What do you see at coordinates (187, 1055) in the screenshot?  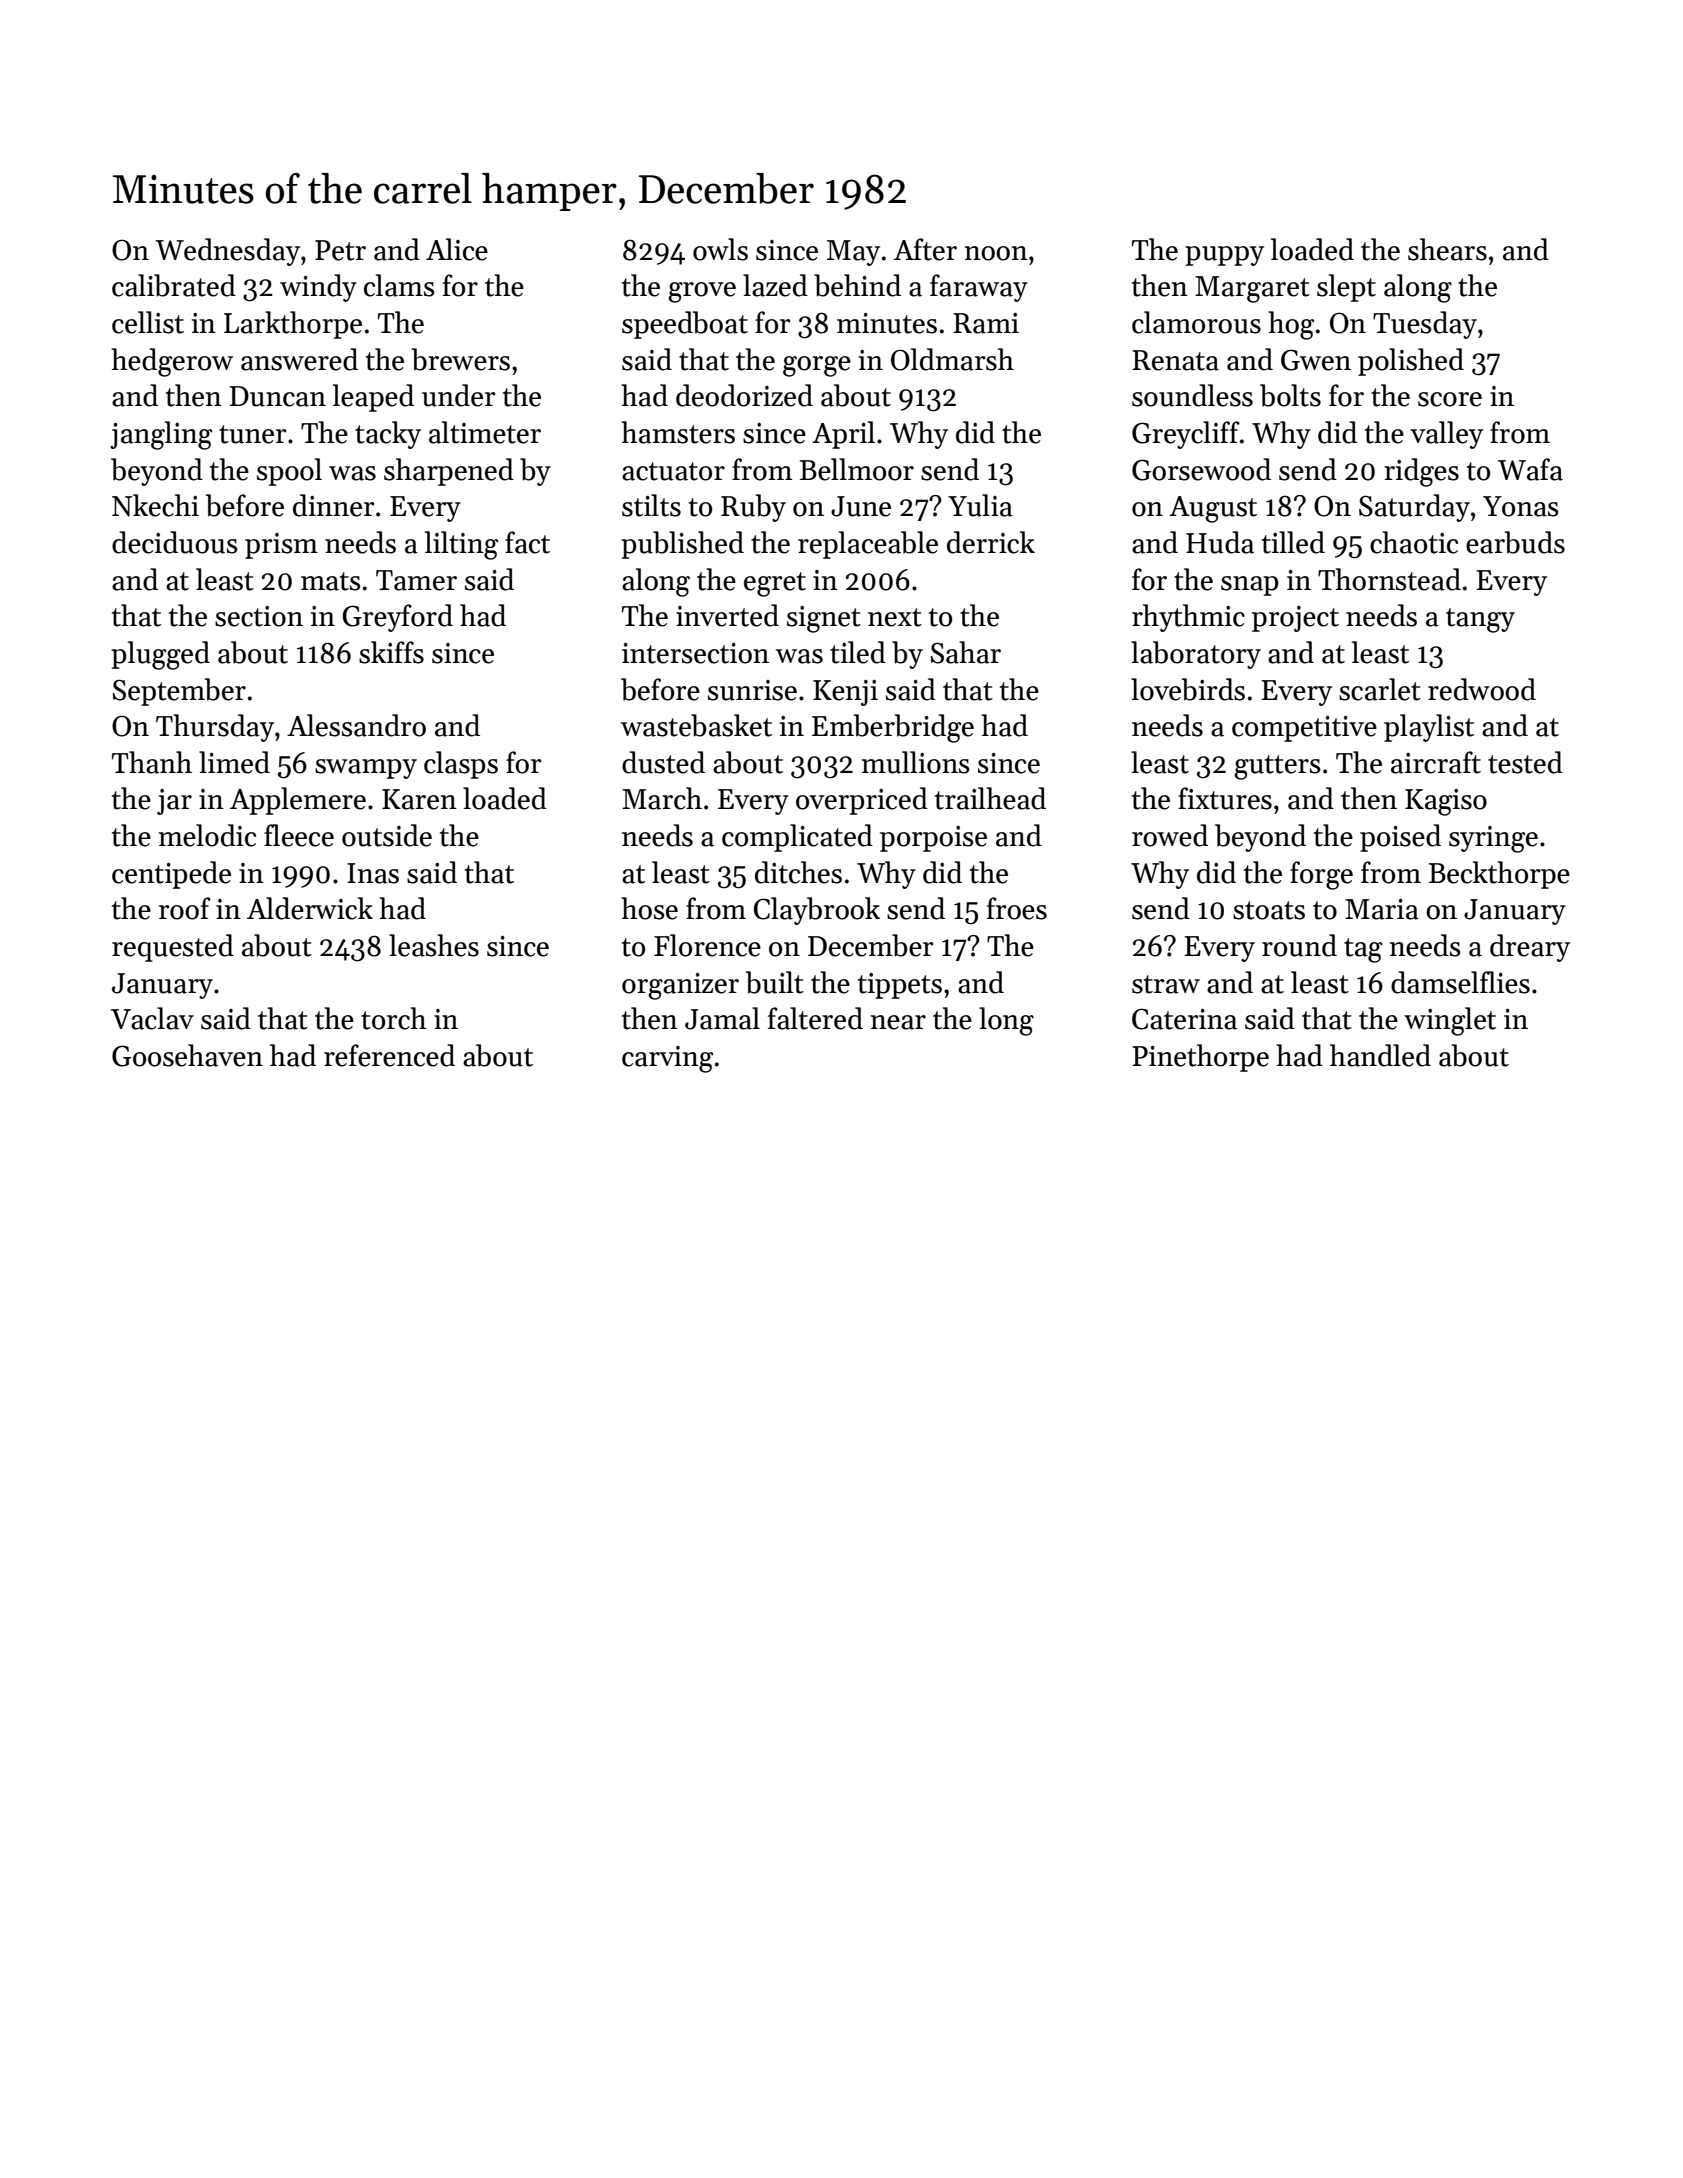 I see `Goosehaven` at bounding box center [187, 1055].
